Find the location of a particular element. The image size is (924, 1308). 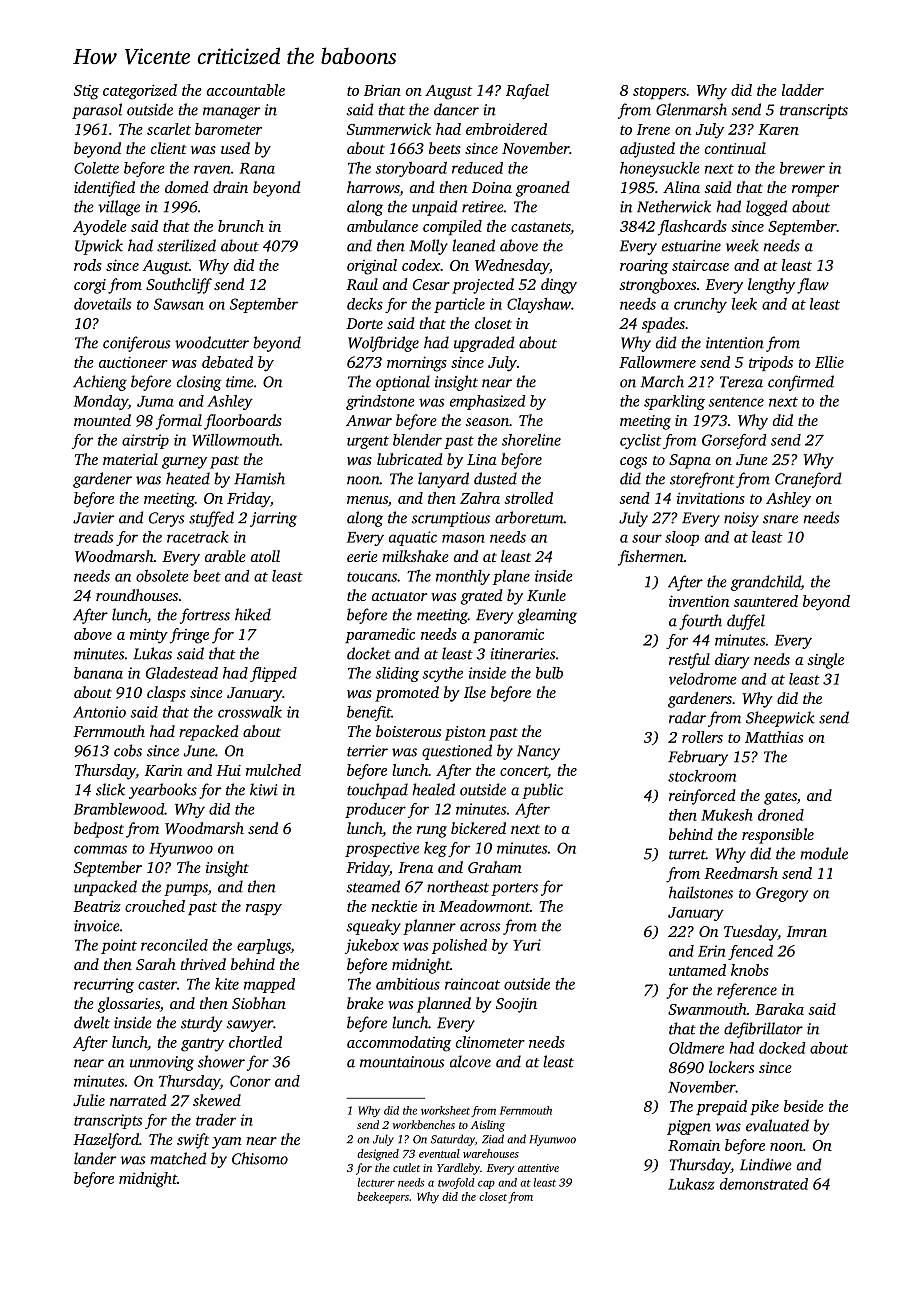

embroidered is located at coordinates (506, 129).
